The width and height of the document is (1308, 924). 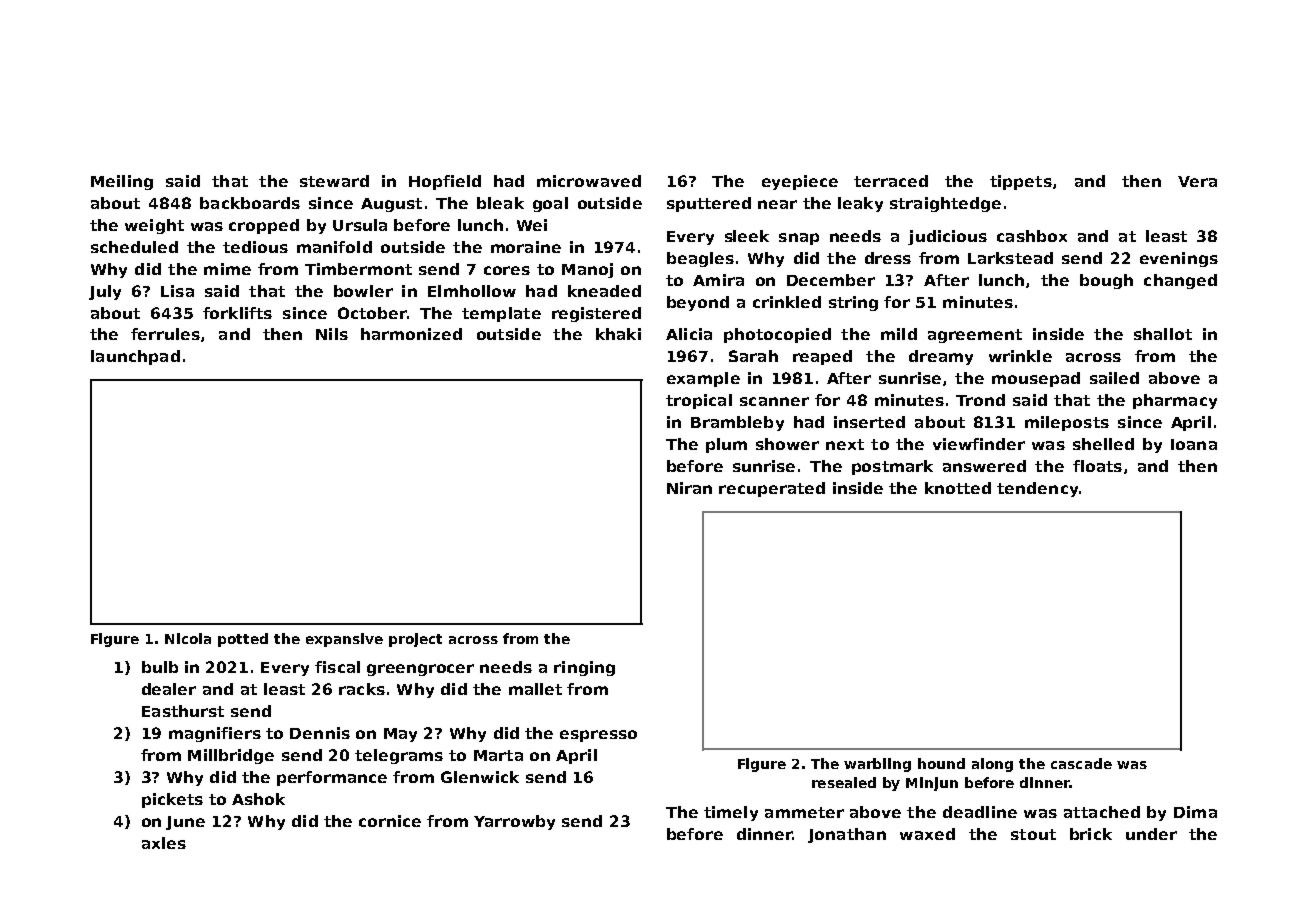 What do you see at coordinates (1197, 181) in the document?
I see `Vera` at bounding box center [1197, 181].
